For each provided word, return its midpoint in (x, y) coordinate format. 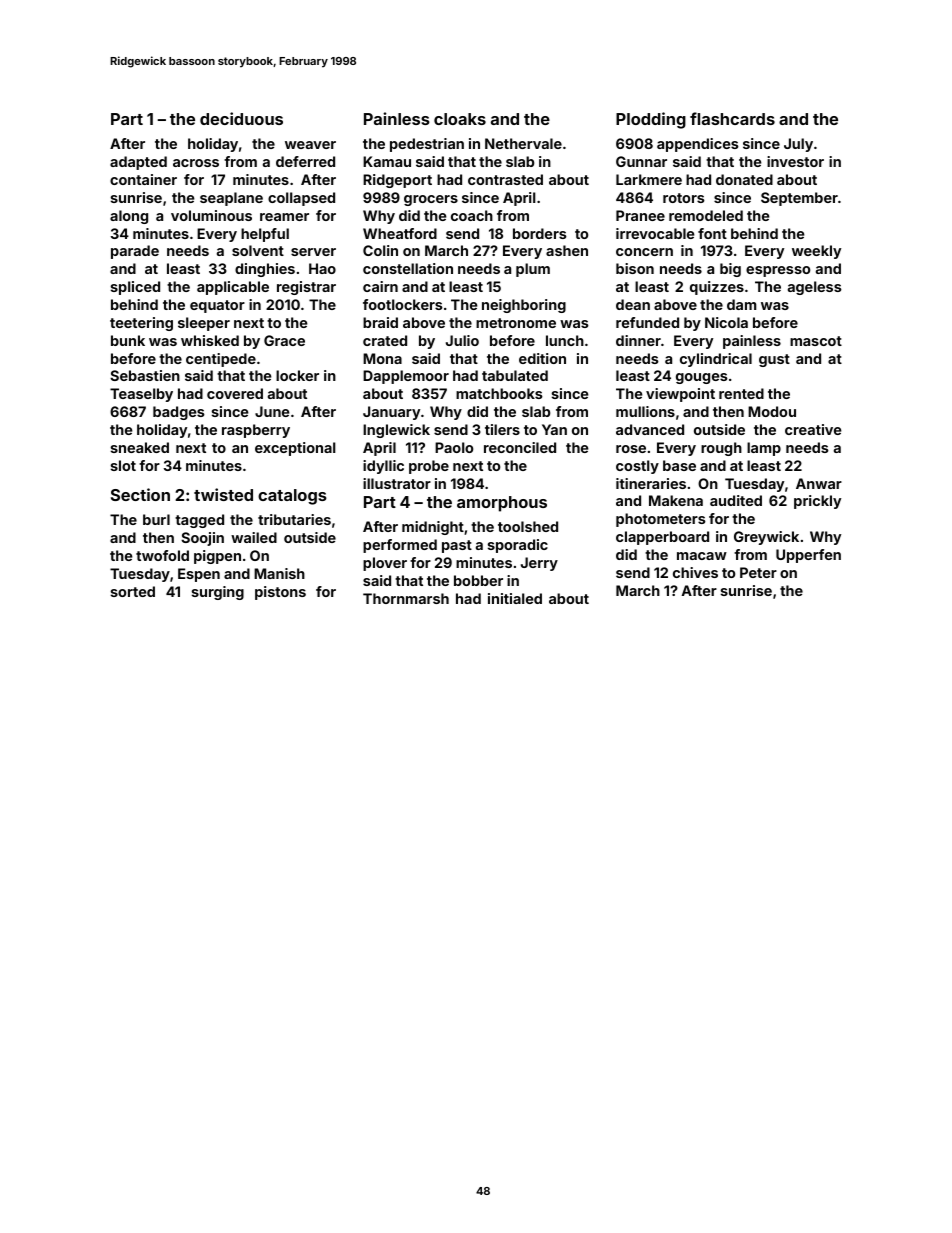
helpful (265, 235)
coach (472, 215)
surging (218, 593)
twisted (223, 494)
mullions (645, 411)
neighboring (524, 306)
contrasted (505, 179)
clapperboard (662, 538)
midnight (433, 528)
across (196, 163)
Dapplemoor (406, 377)
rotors (684, 198)
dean (633, 304)
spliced (135, 288)
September (799, 199)
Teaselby (141, 395)
